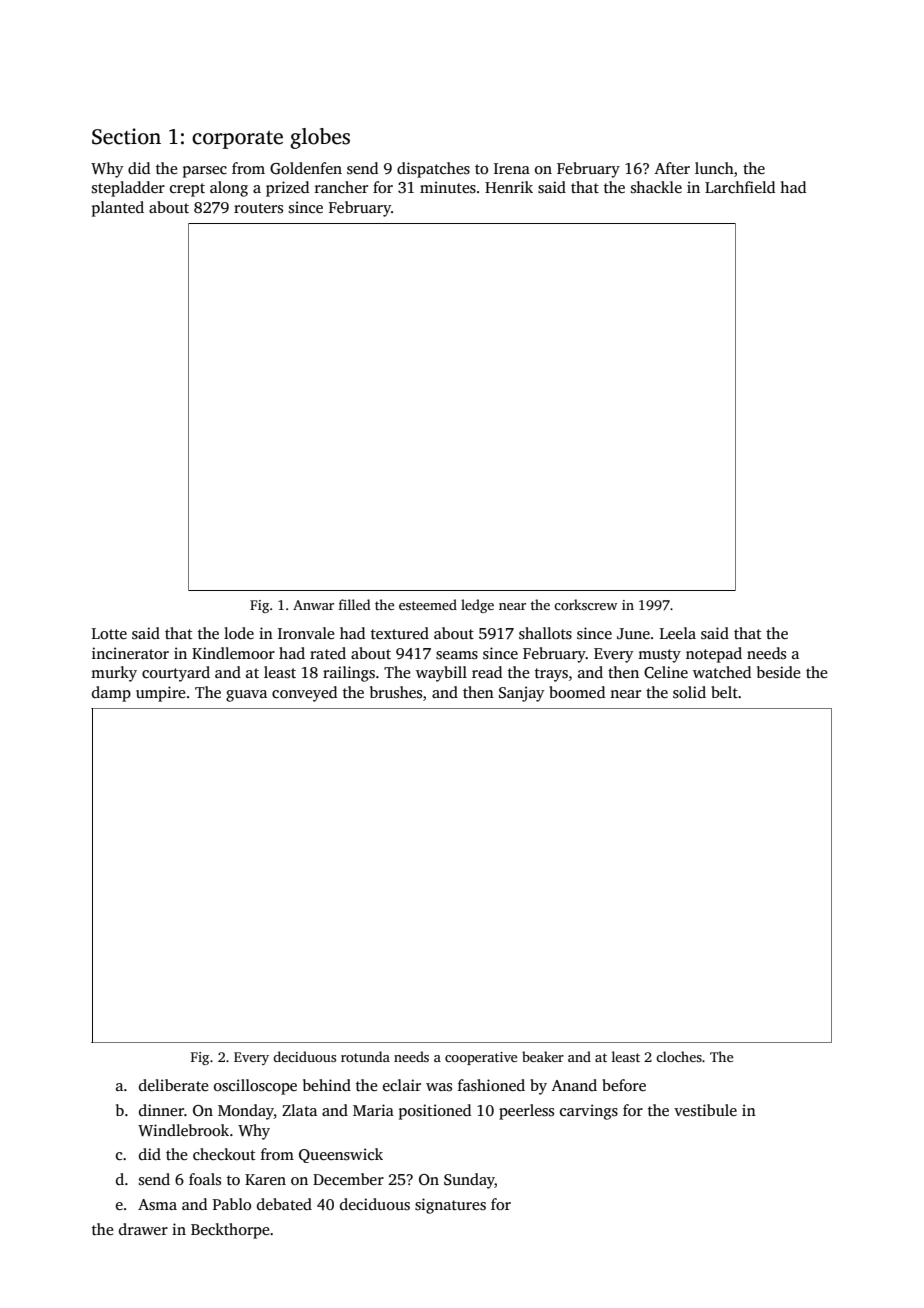  Describe the element at coordinates (258, 208) in the screenshot. I see `routers` at that location.
